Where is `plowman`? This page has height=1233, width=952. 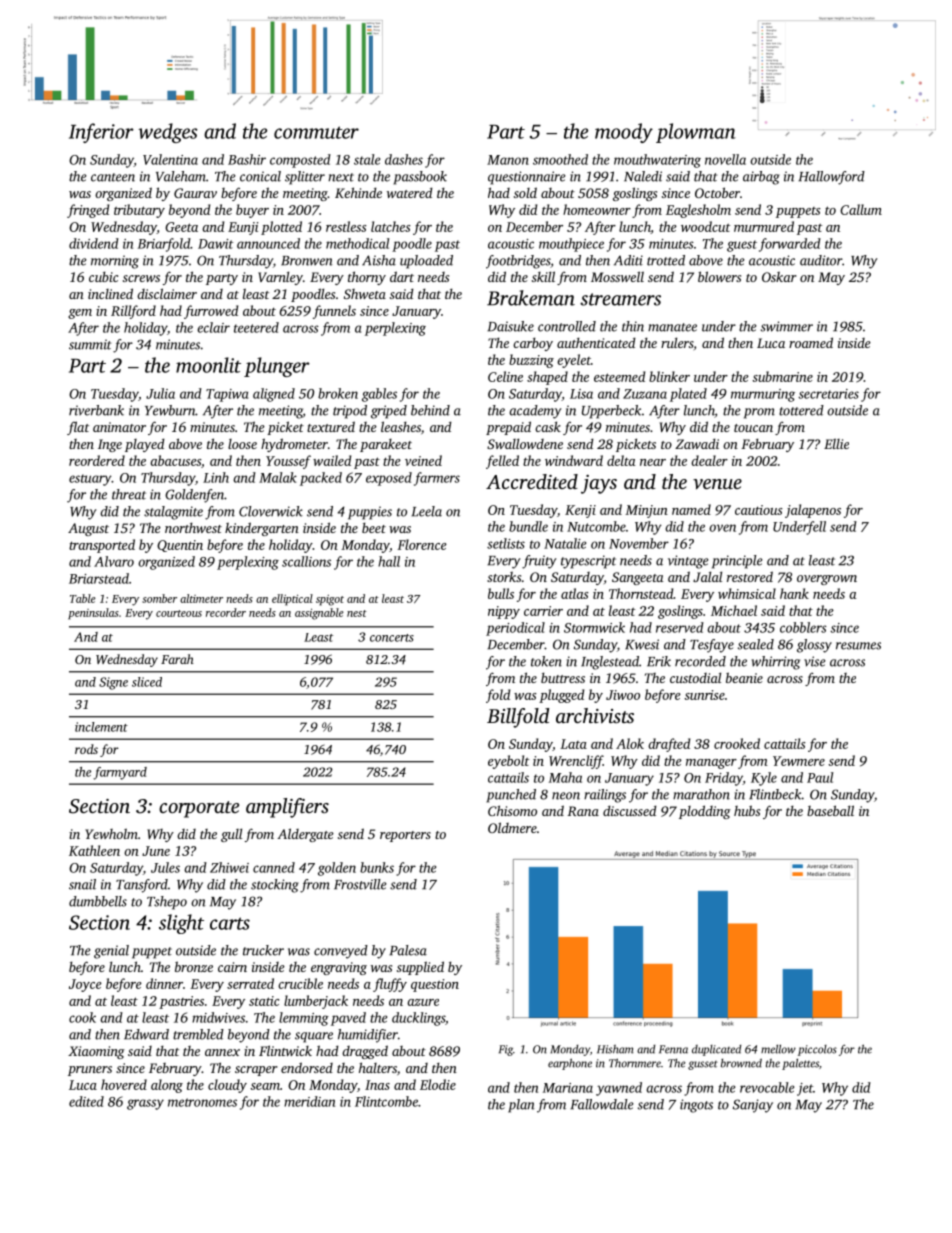 plowman is located at coordinates (696, 133).
